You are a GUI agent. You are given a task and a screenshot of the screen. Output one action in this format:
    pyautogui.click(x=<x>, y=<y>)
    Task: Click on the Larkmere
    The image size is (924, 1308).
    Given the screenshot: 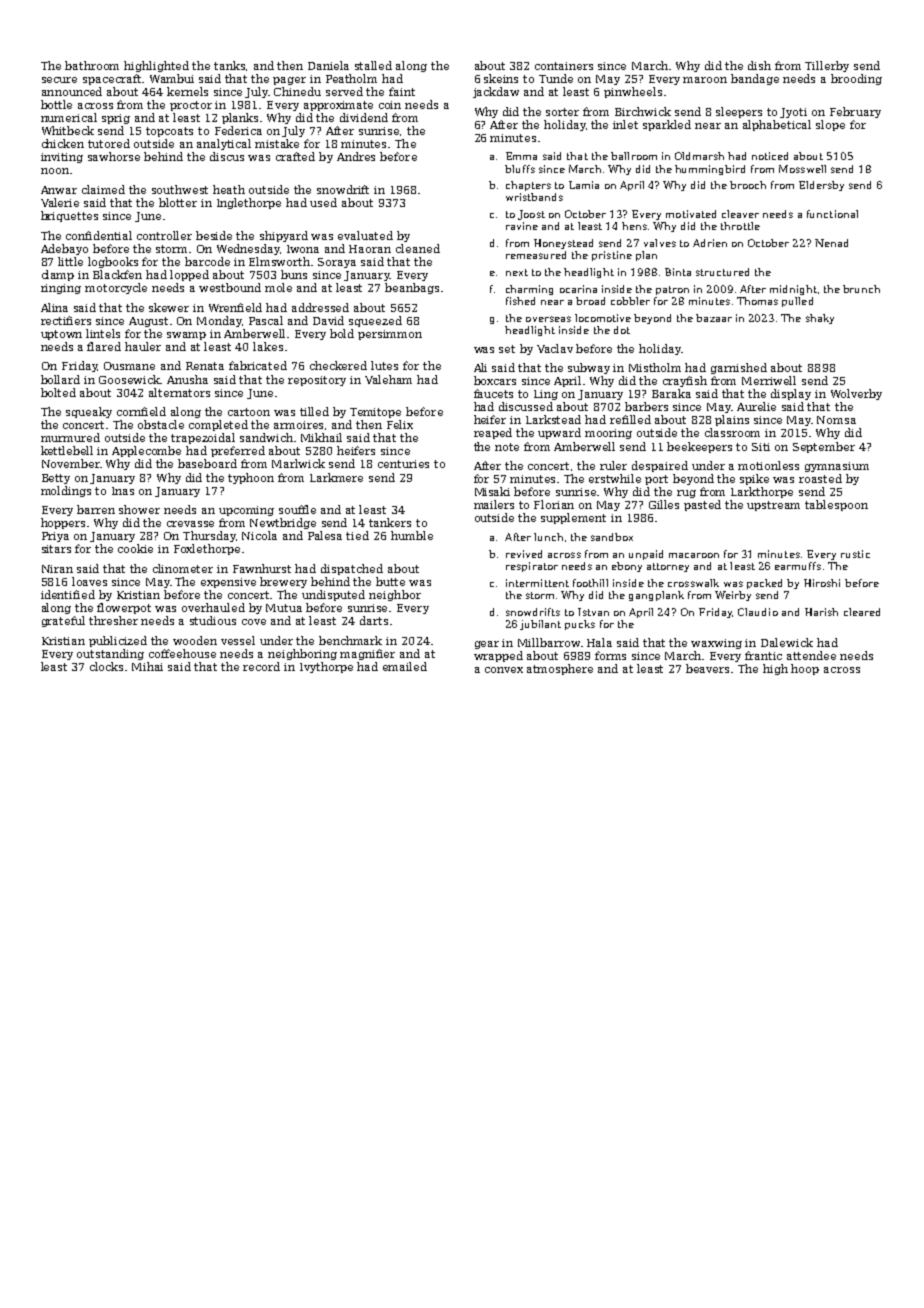 What is the action you would take?
    pyautogui.click(x=336, y=477)
